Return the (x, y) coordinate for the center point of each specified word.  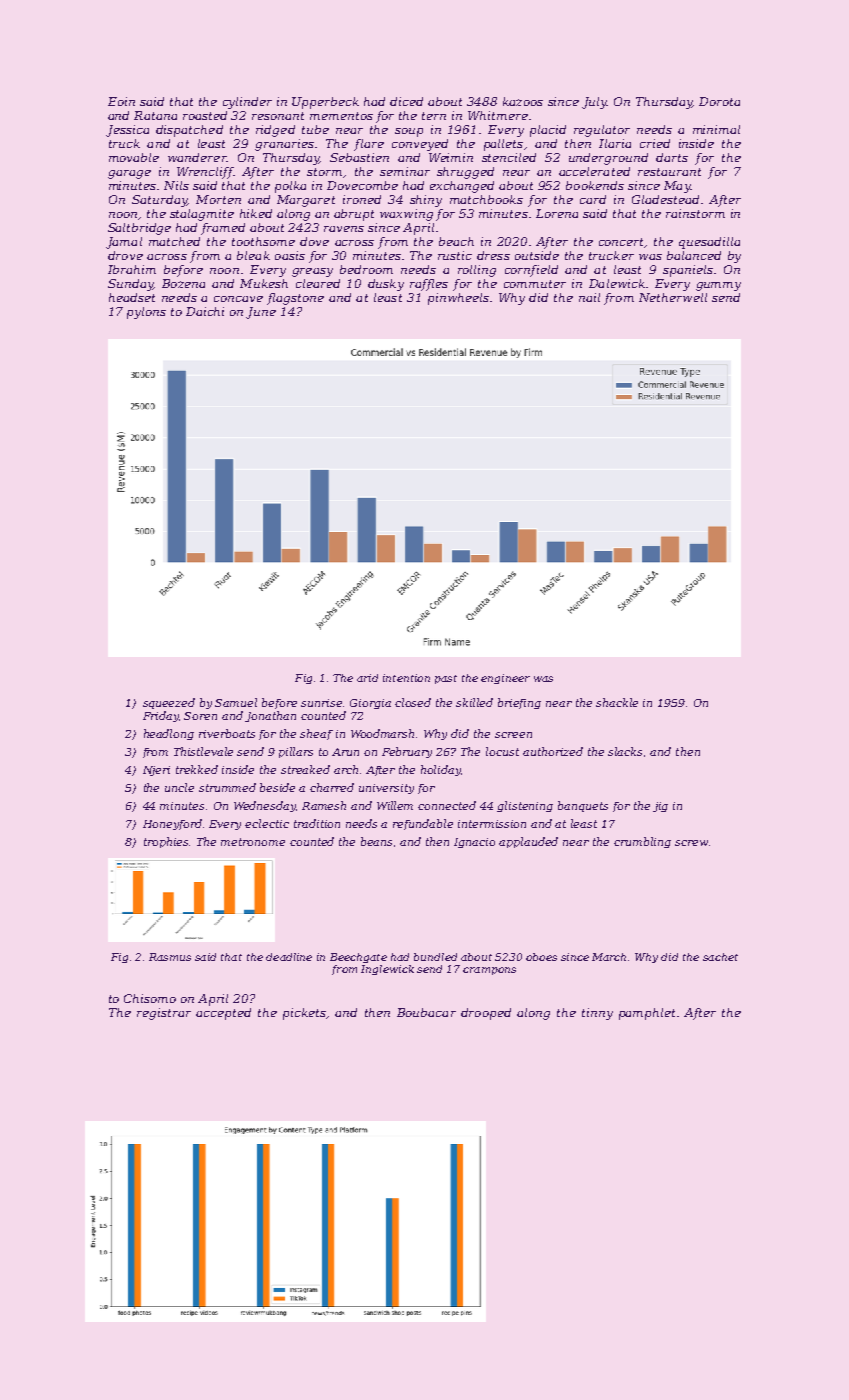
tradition (317, 823)
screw (691, 843)
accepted (223, 1014)
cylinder (247, 103)
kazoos (523, 101)
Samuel (236, 702)
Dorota (719, 101)
